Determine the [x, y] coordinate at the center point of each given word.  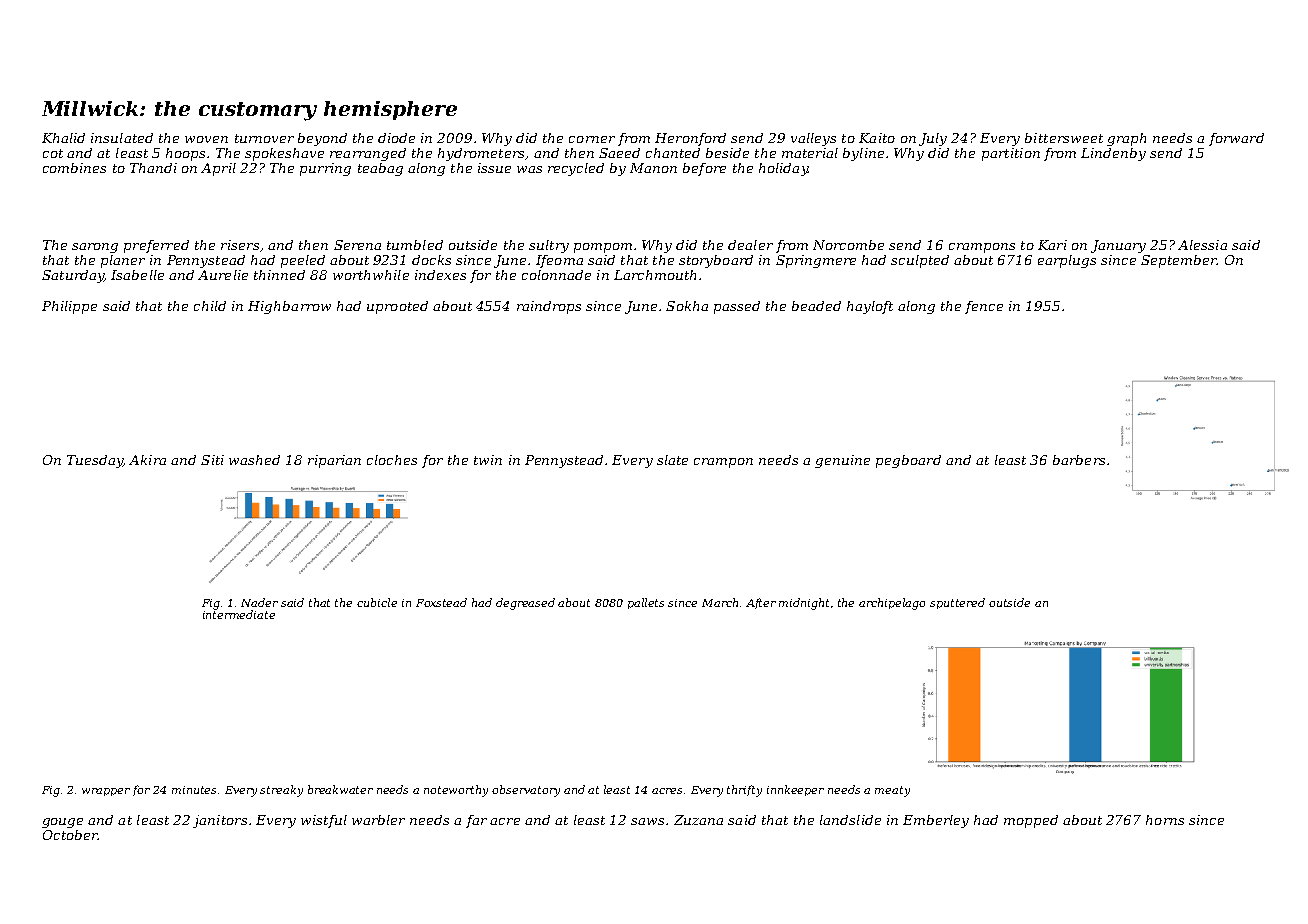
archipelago [892, 604]
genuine [842, 461]
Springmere [816, 261]
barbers [1079, 460]
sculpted [920, 261]
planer [123, 261]
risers [240, 245]
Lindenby [1113, 154]
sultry [549, 246]
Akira [147, 460]
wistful [324, 821]
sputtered [957, 603]
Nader [259, 602]
